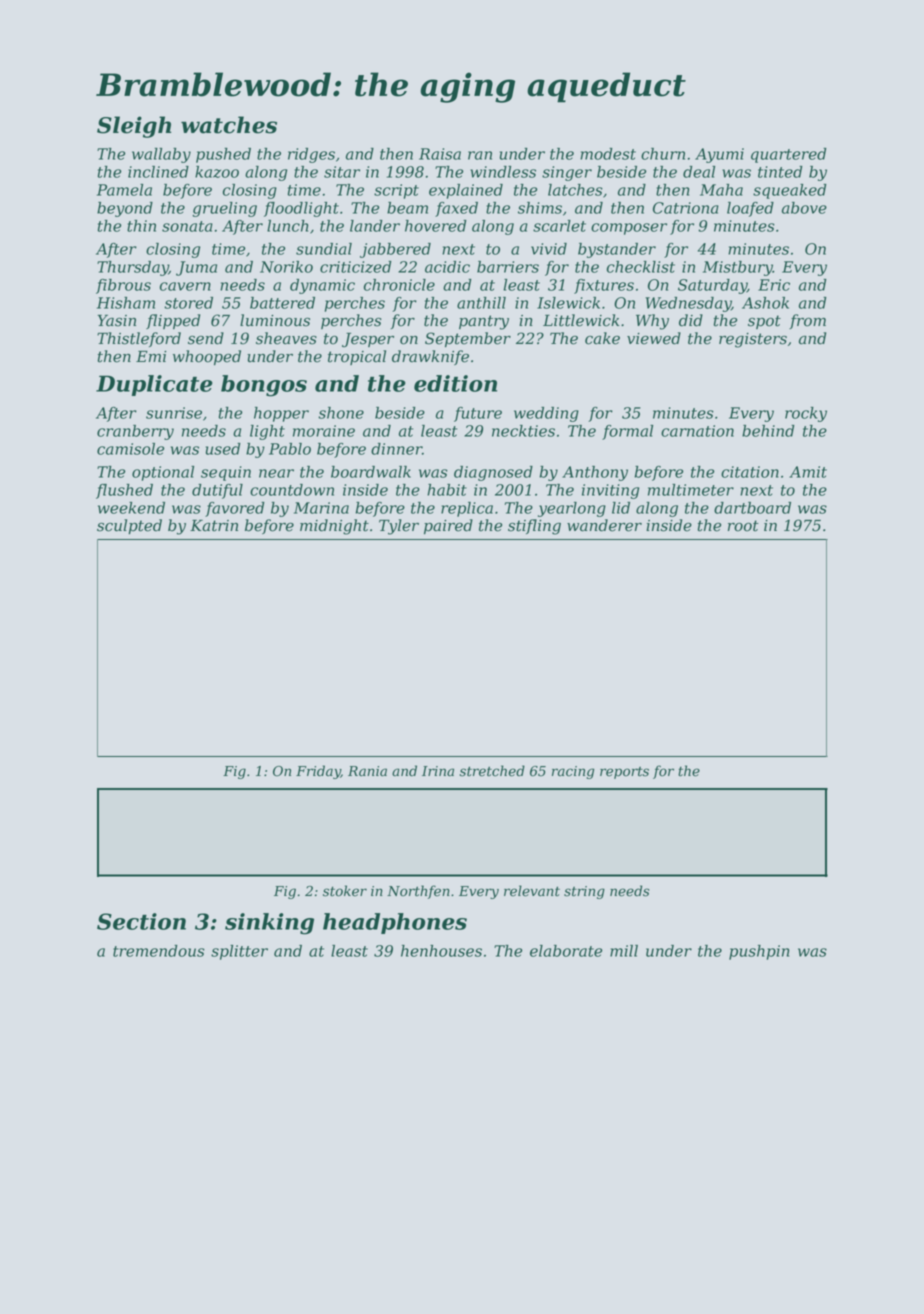 The width and height of the screenshot is (924, 1314). Describe the element at coordinates (686, 208) in the screenshot. I see `Catriona` at that location.
